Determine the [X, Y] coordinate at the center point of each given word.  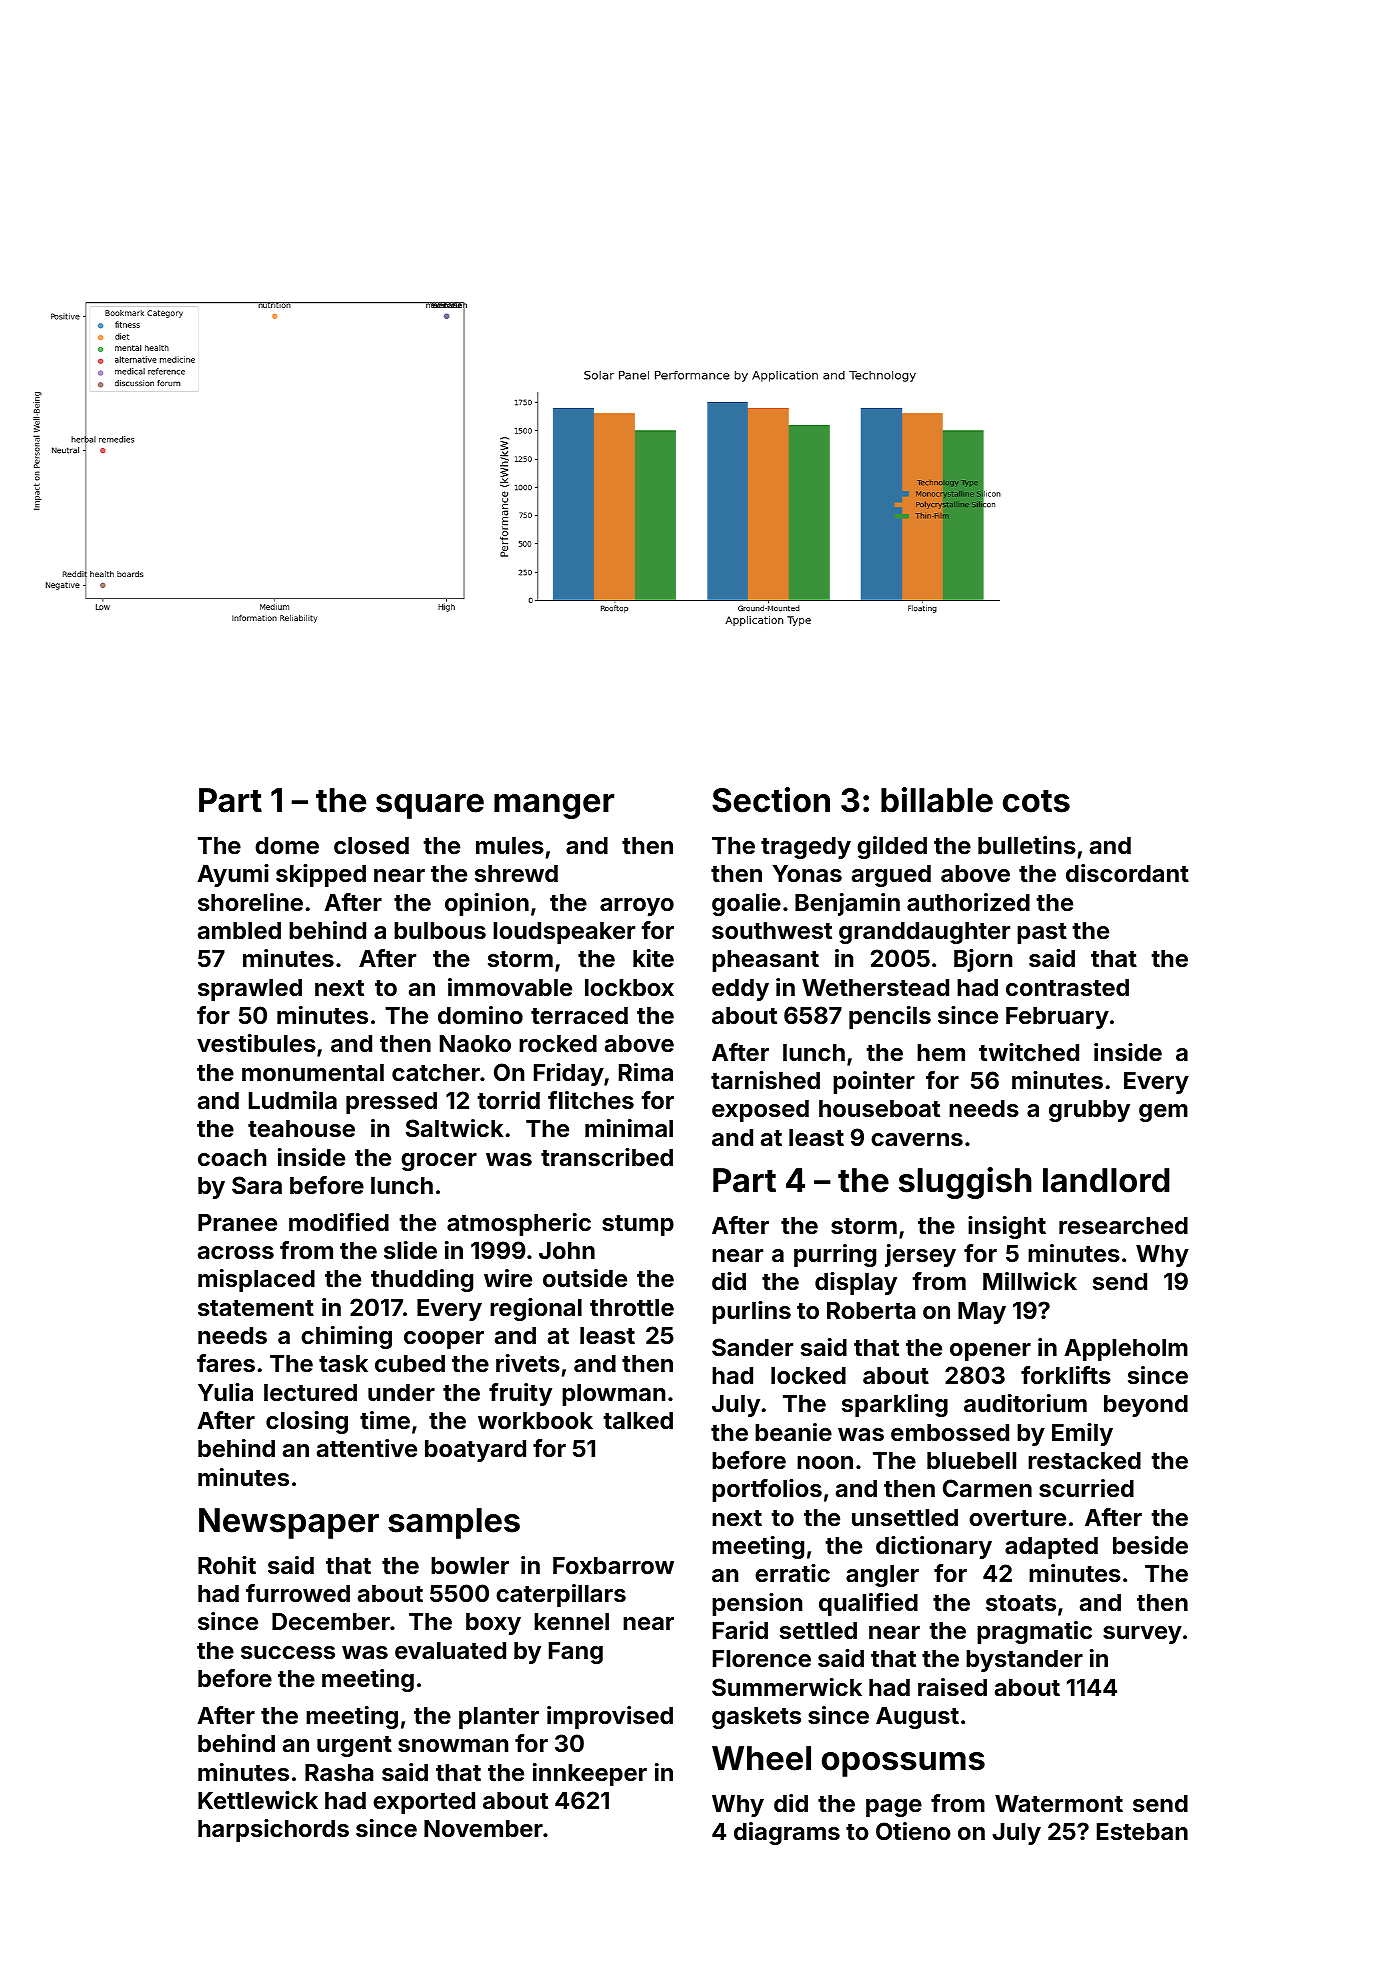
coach [232, 1158]
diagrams [787, 1833]
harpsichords [273, 1830]
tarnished [765, 1080]
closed [371, 846]
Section [771, 800]
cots [1036, 801]
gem [1163, 1113]
